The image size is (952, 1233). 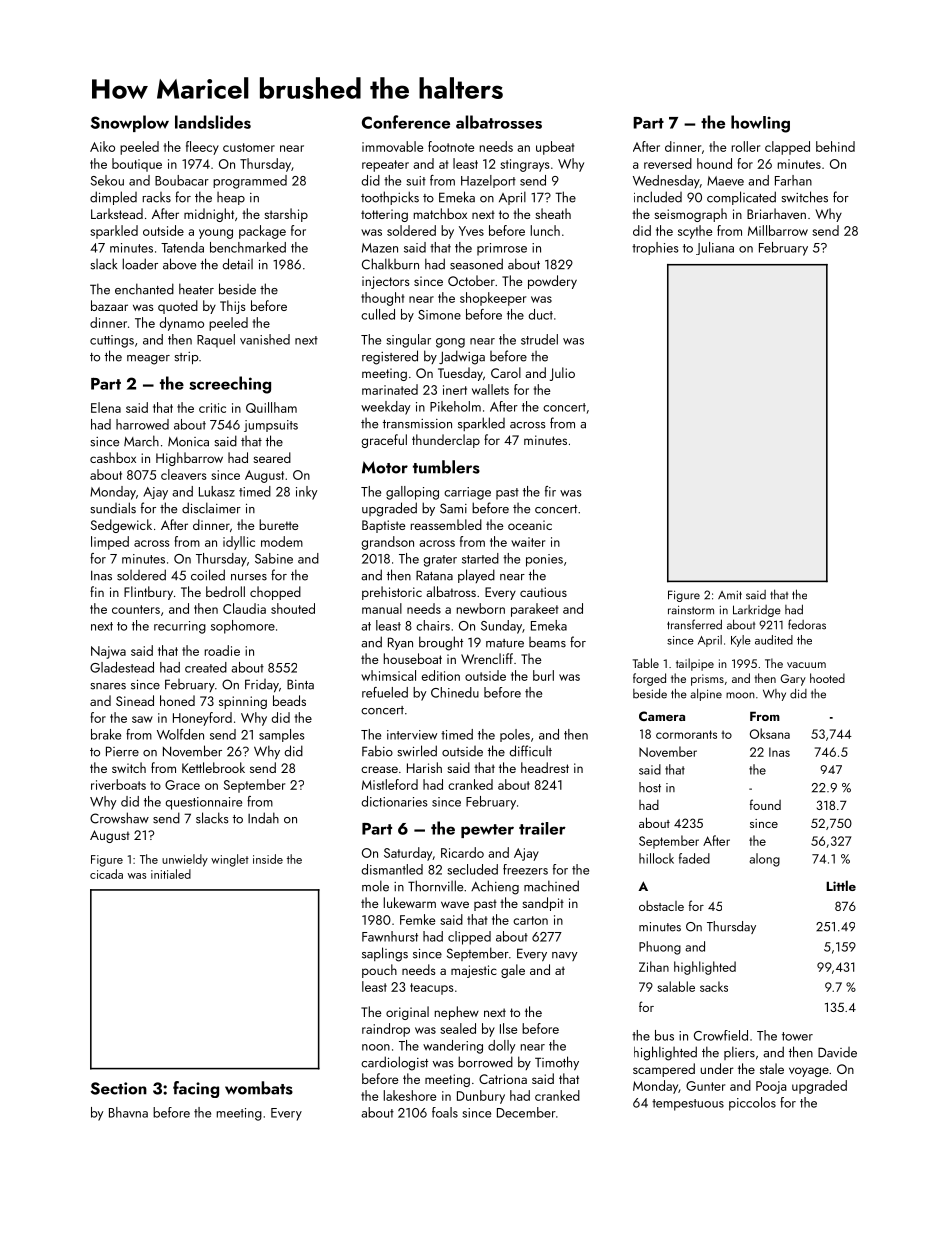 I want to click on hooted, so click(x=827, y=678).
